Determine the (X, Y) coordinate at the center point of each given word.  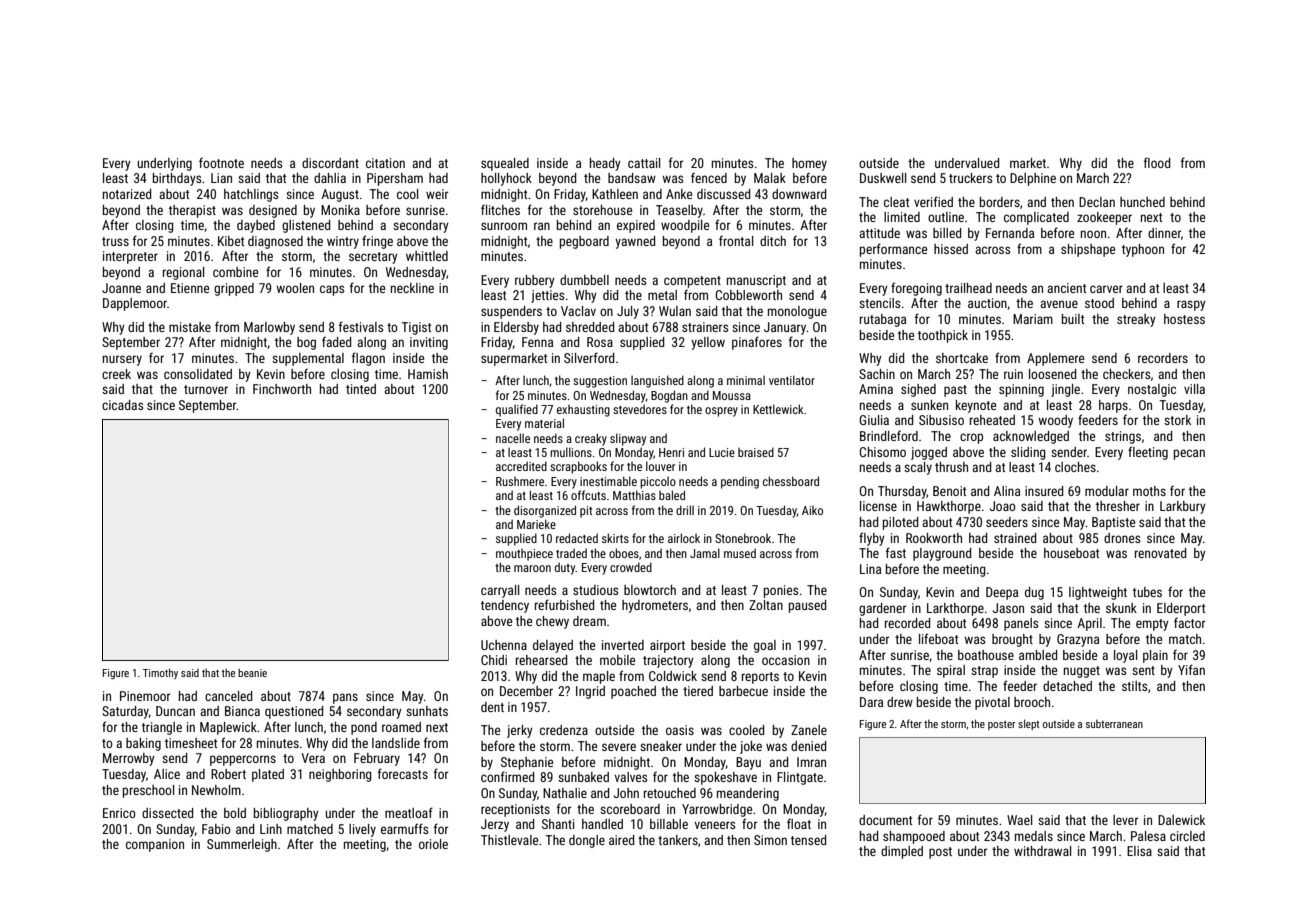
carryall (500, 591)
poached (633, 692)
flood (1157, 162)
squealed (505, 164)
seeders (1007, 522)
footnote (221, 162)
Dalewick (1181, 820)
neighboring (340, 775)
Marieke (536, 524)
